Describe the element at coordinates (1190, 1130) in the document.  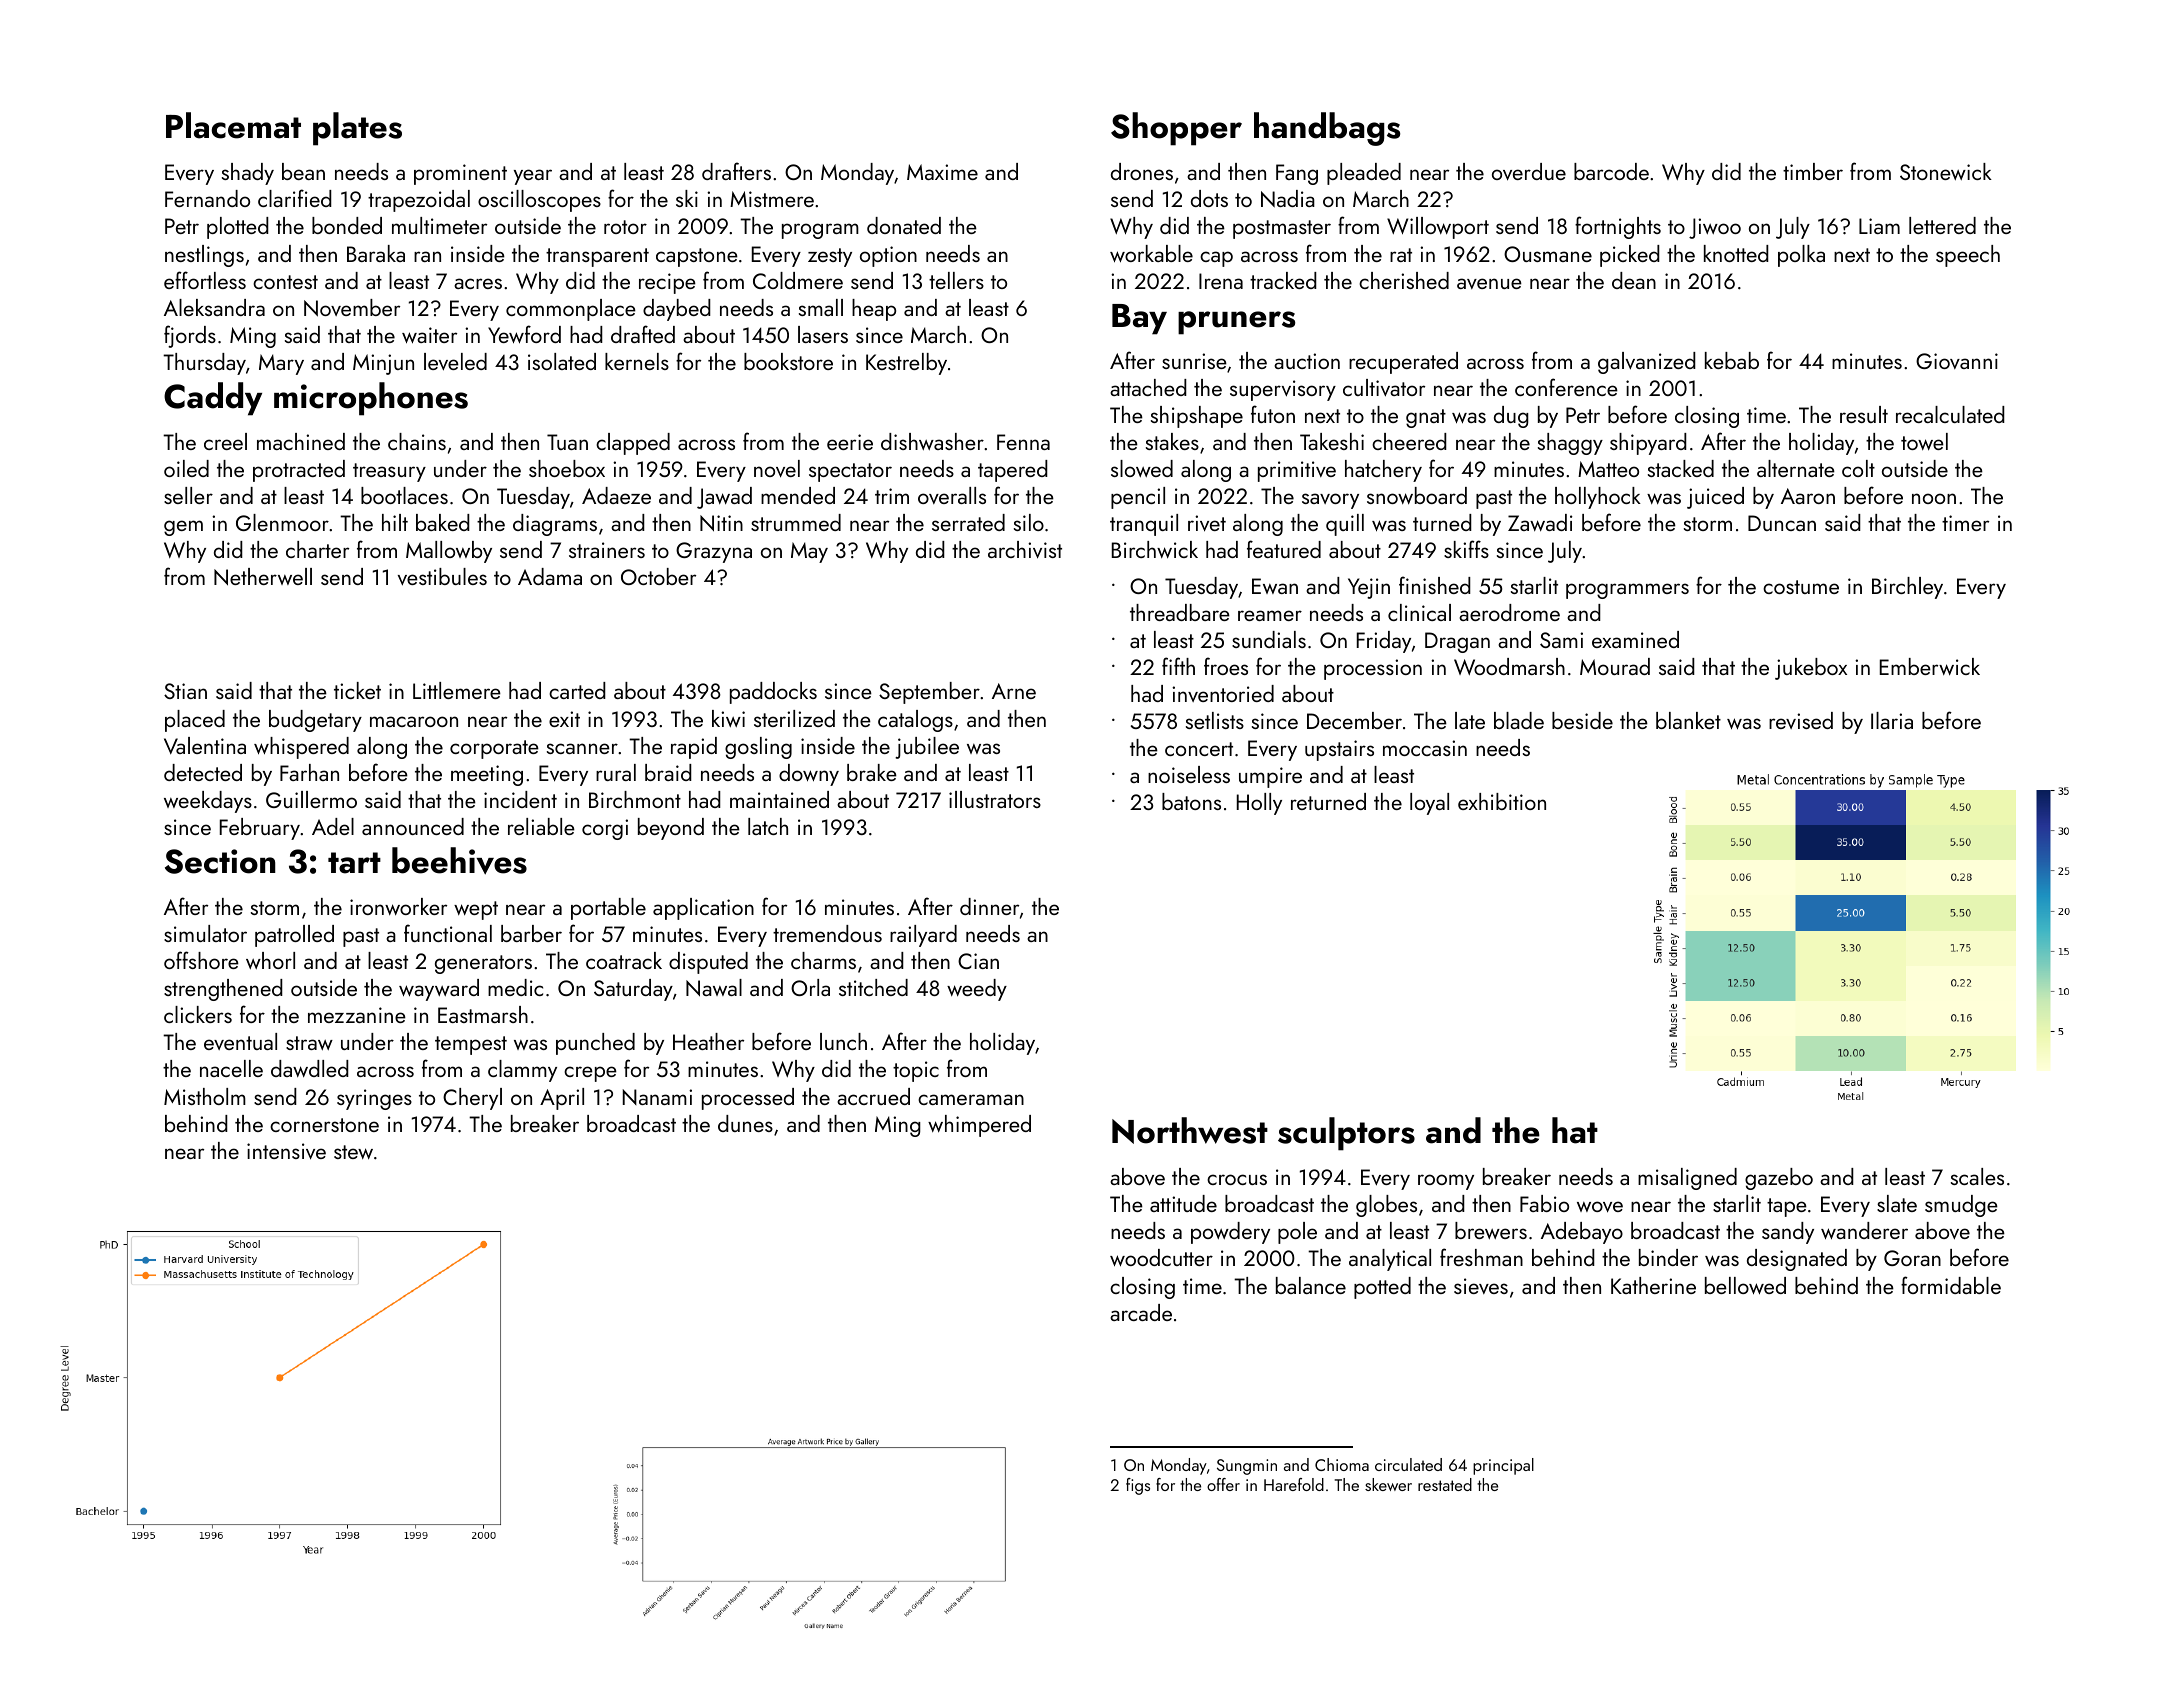
I see `Northwest` at that location.
